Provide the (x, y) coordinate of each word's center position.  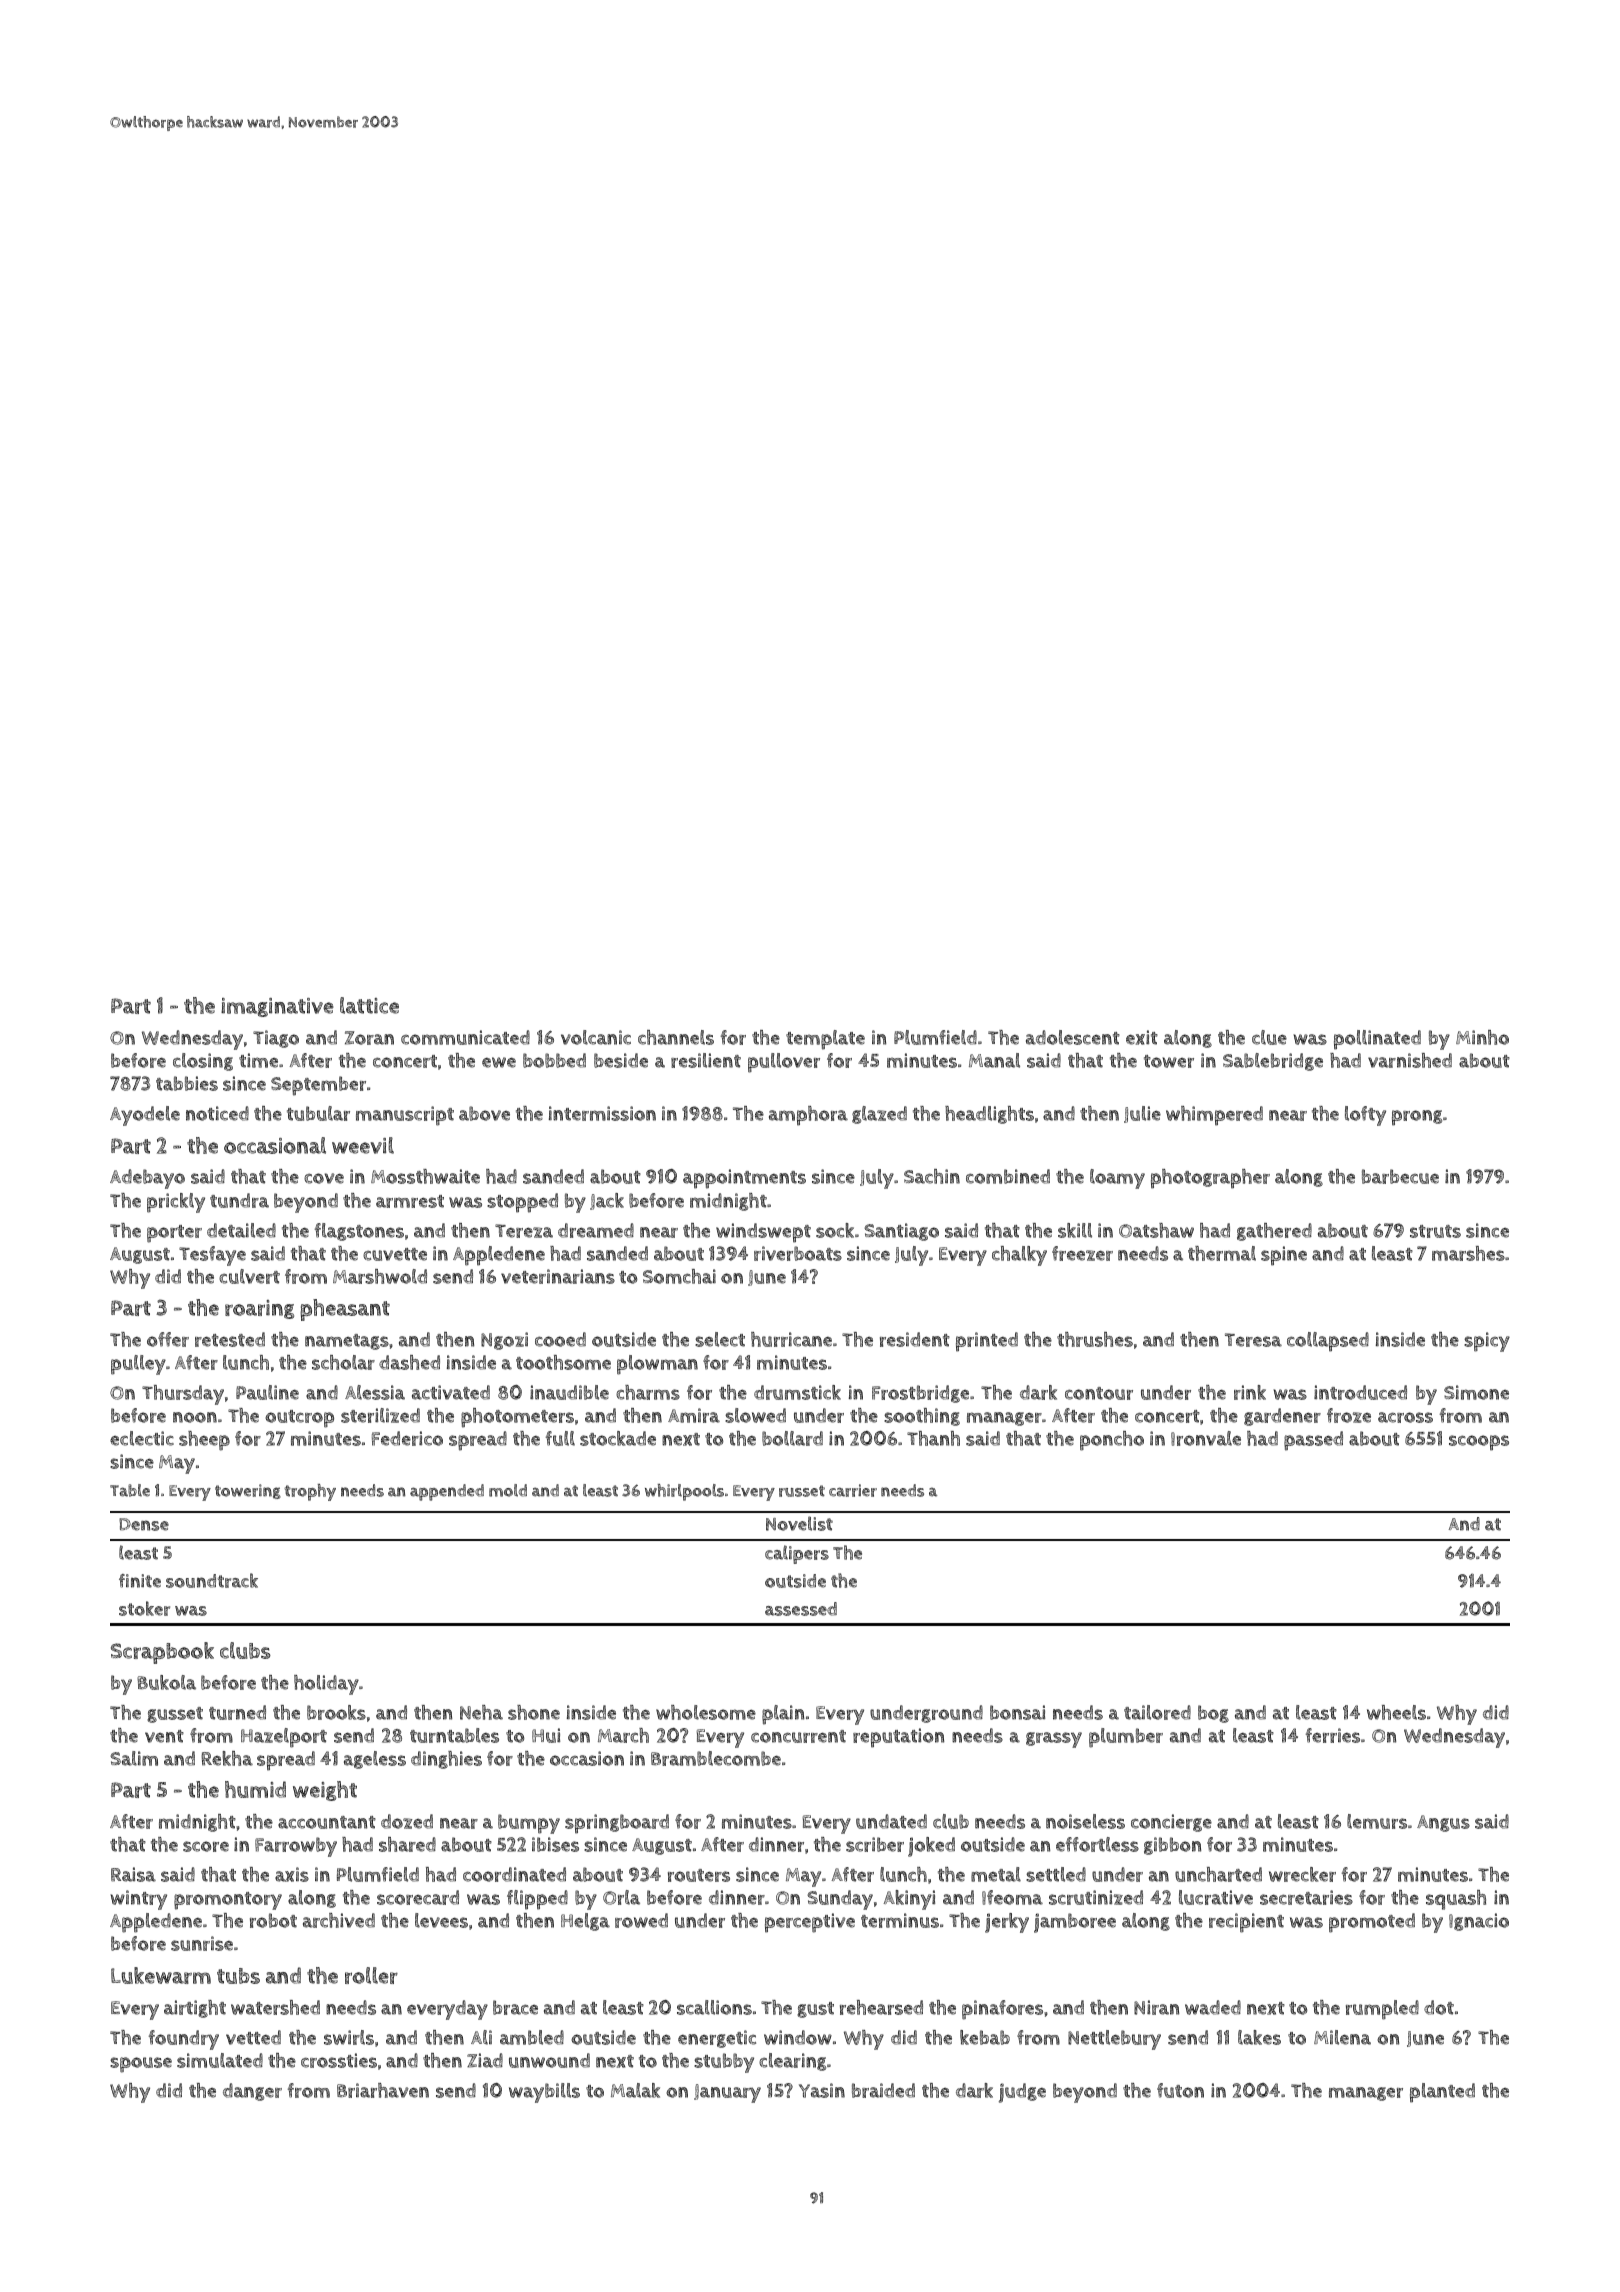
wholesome (706, 1712)
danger (252, 2092)
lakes (1259, 2037)
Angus (1443, 1823)
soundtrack (212, 1580)
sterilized (380, 1415)
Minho (1482, 1037)
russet (802, 1491)
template (825, 1040)
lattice (369, 1005)
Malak (635, 2090)
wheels (1396, 1712)
